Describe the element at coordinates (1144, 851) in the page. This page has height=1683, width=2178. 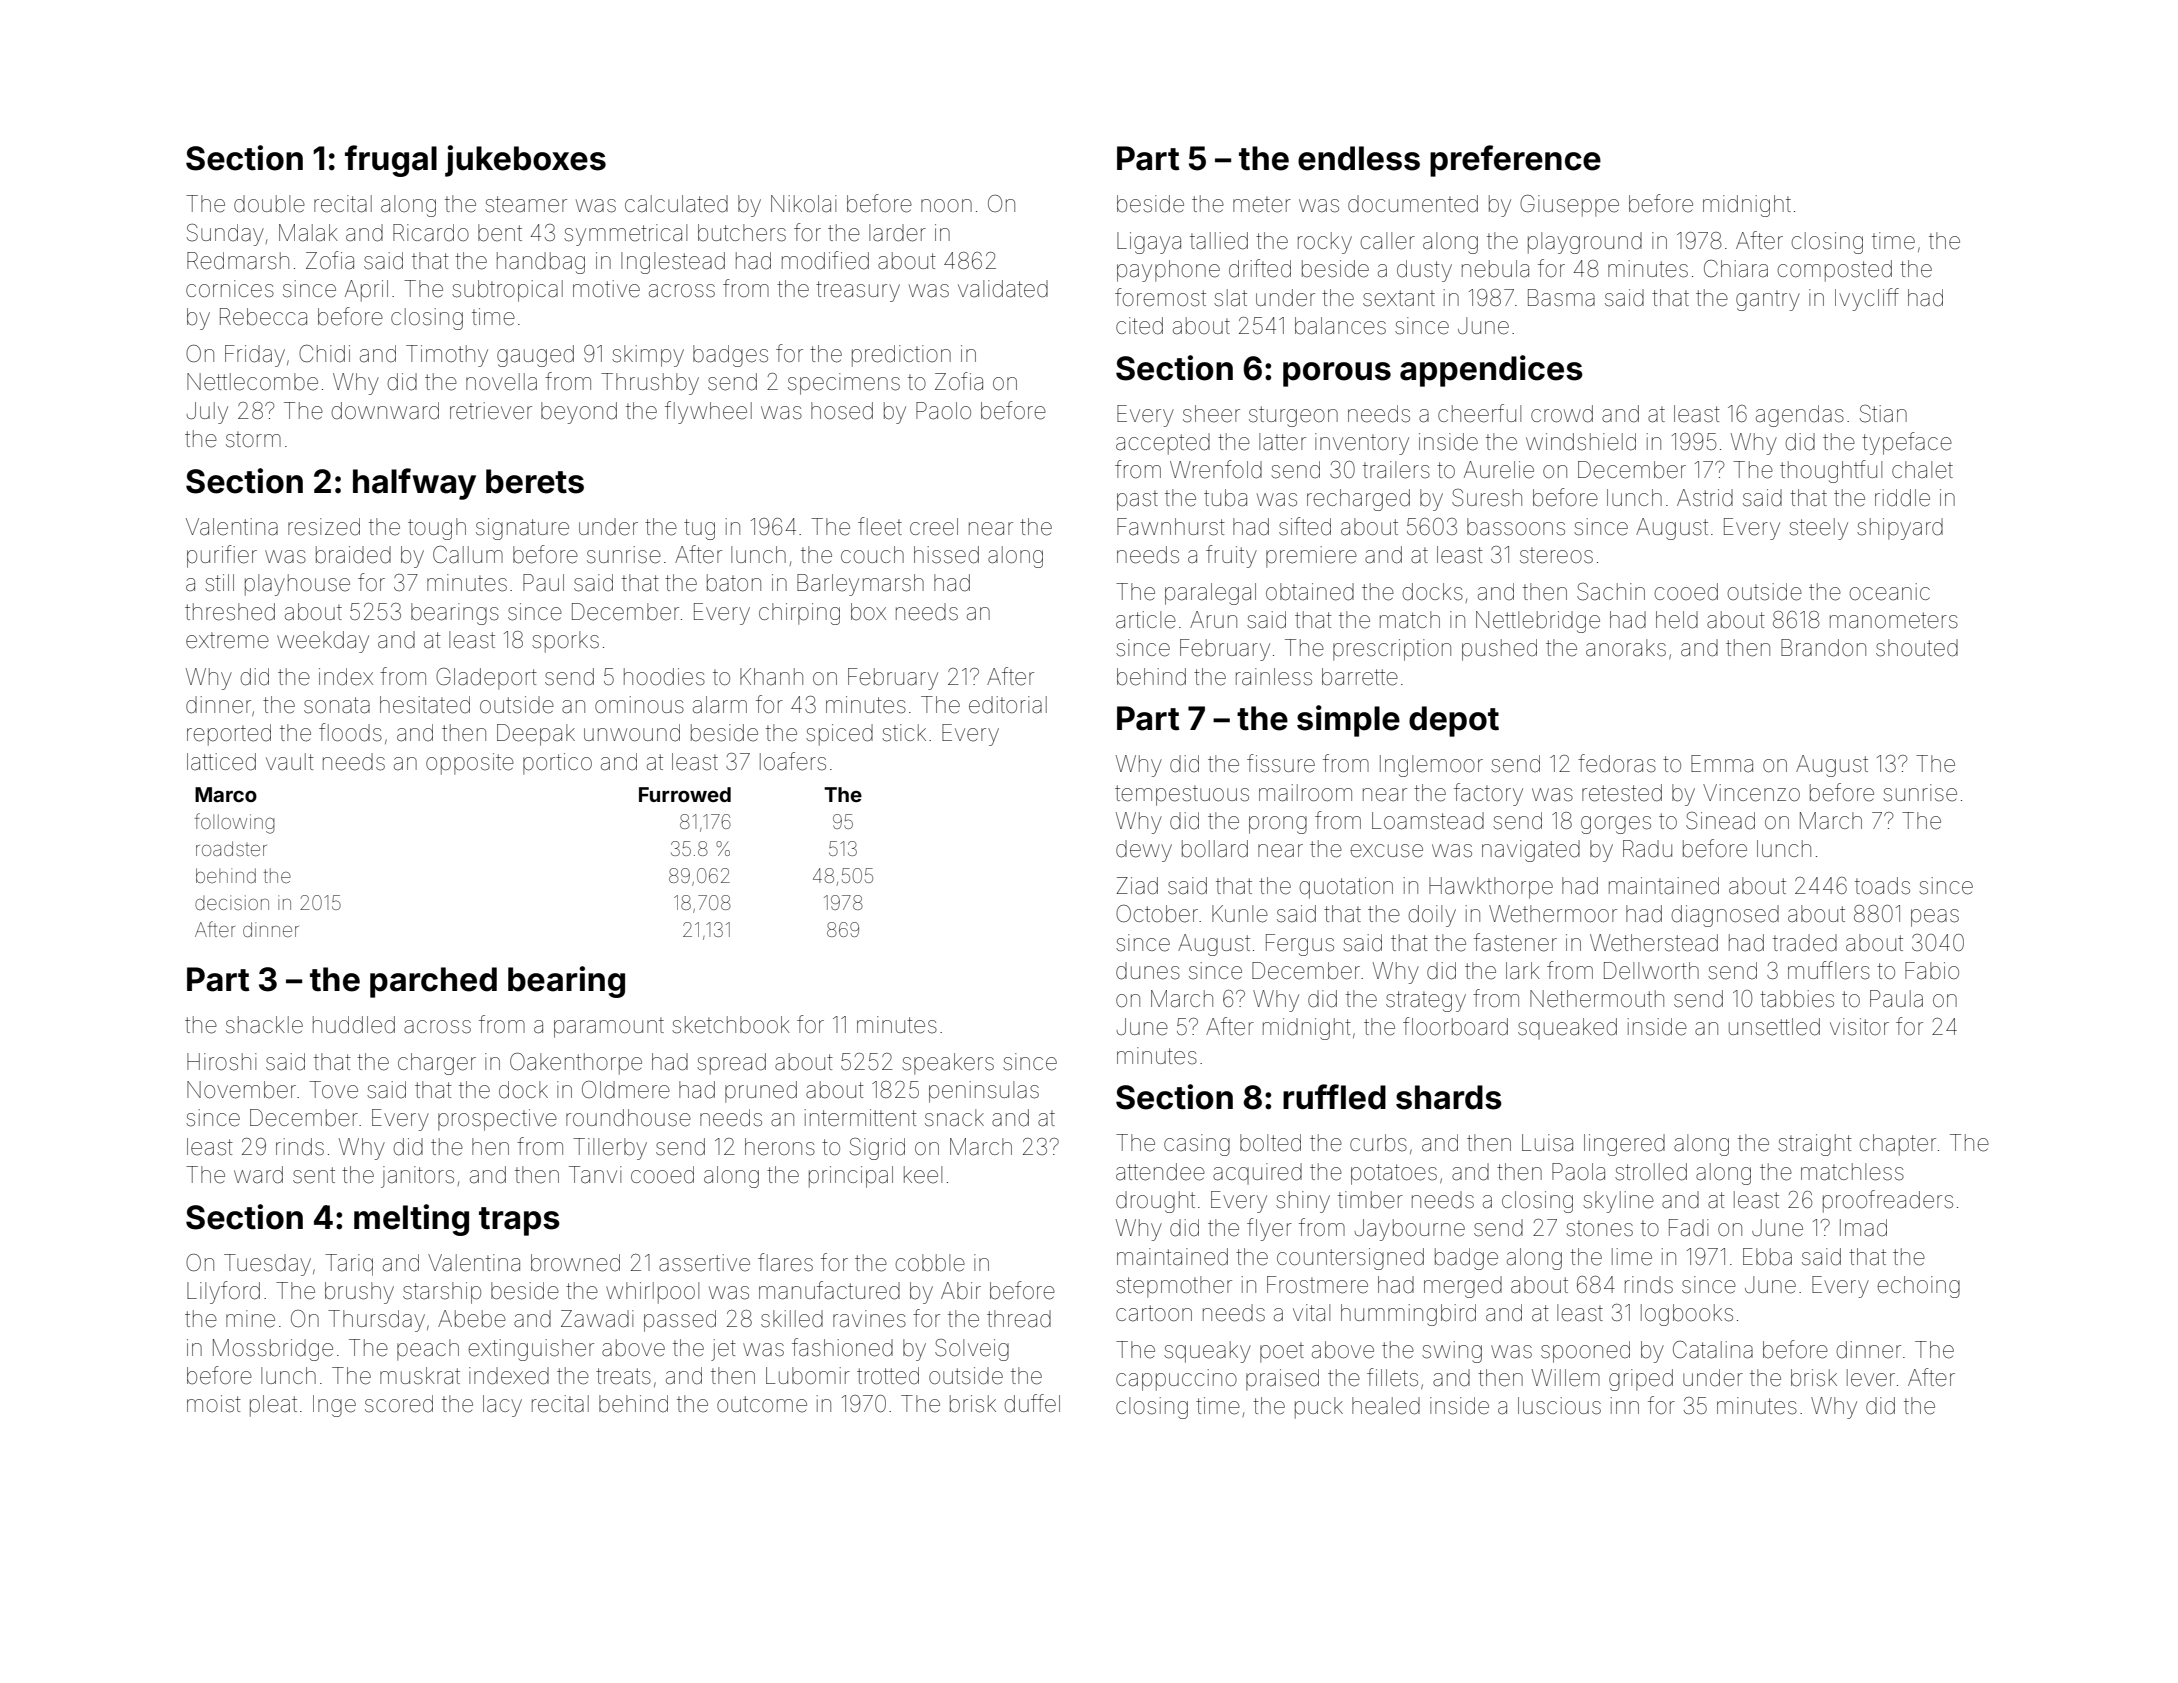
I see `dewy` at that location.
